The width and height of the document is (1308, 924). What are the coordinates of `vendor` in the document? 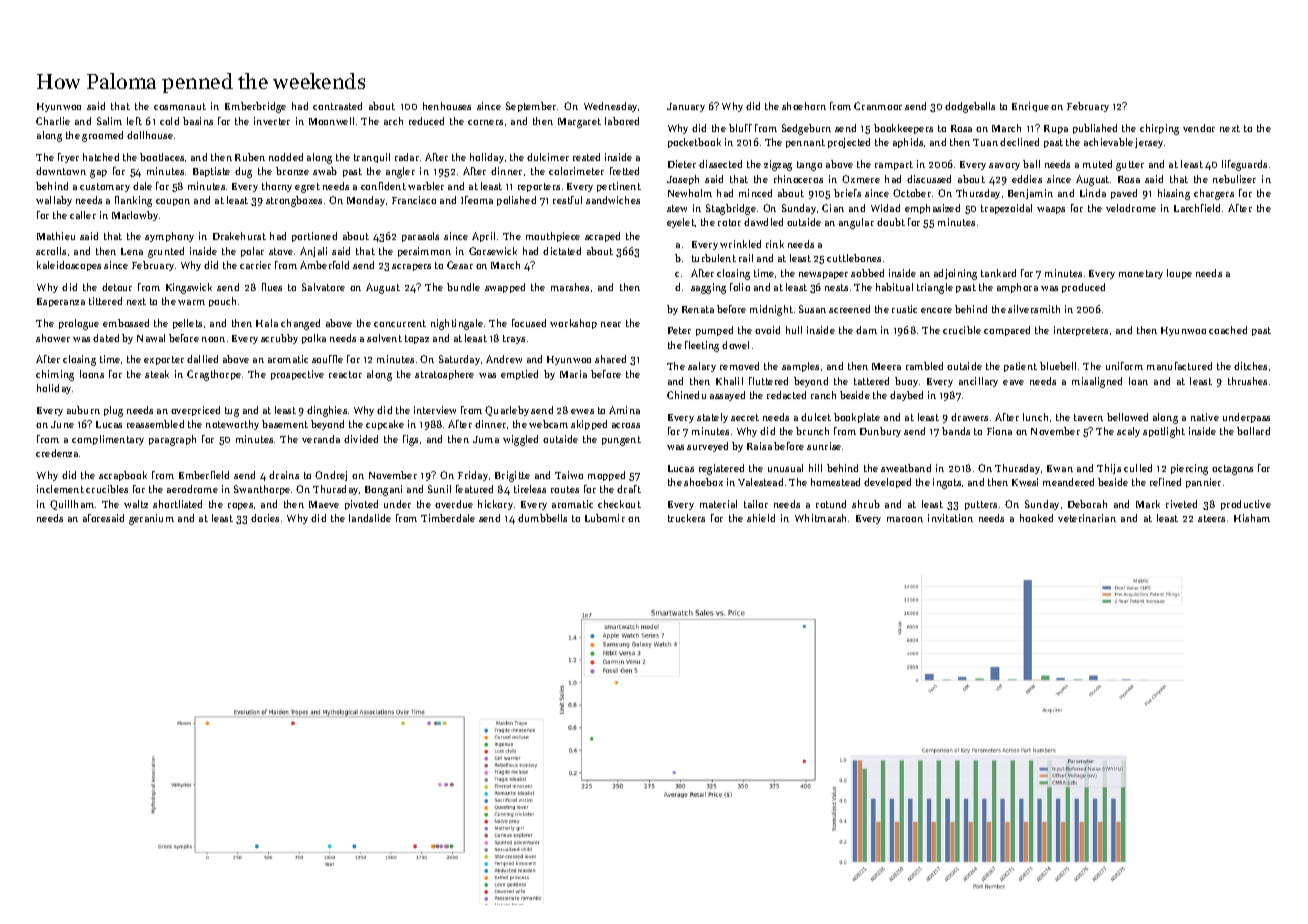 It's located at (1199, 128).
